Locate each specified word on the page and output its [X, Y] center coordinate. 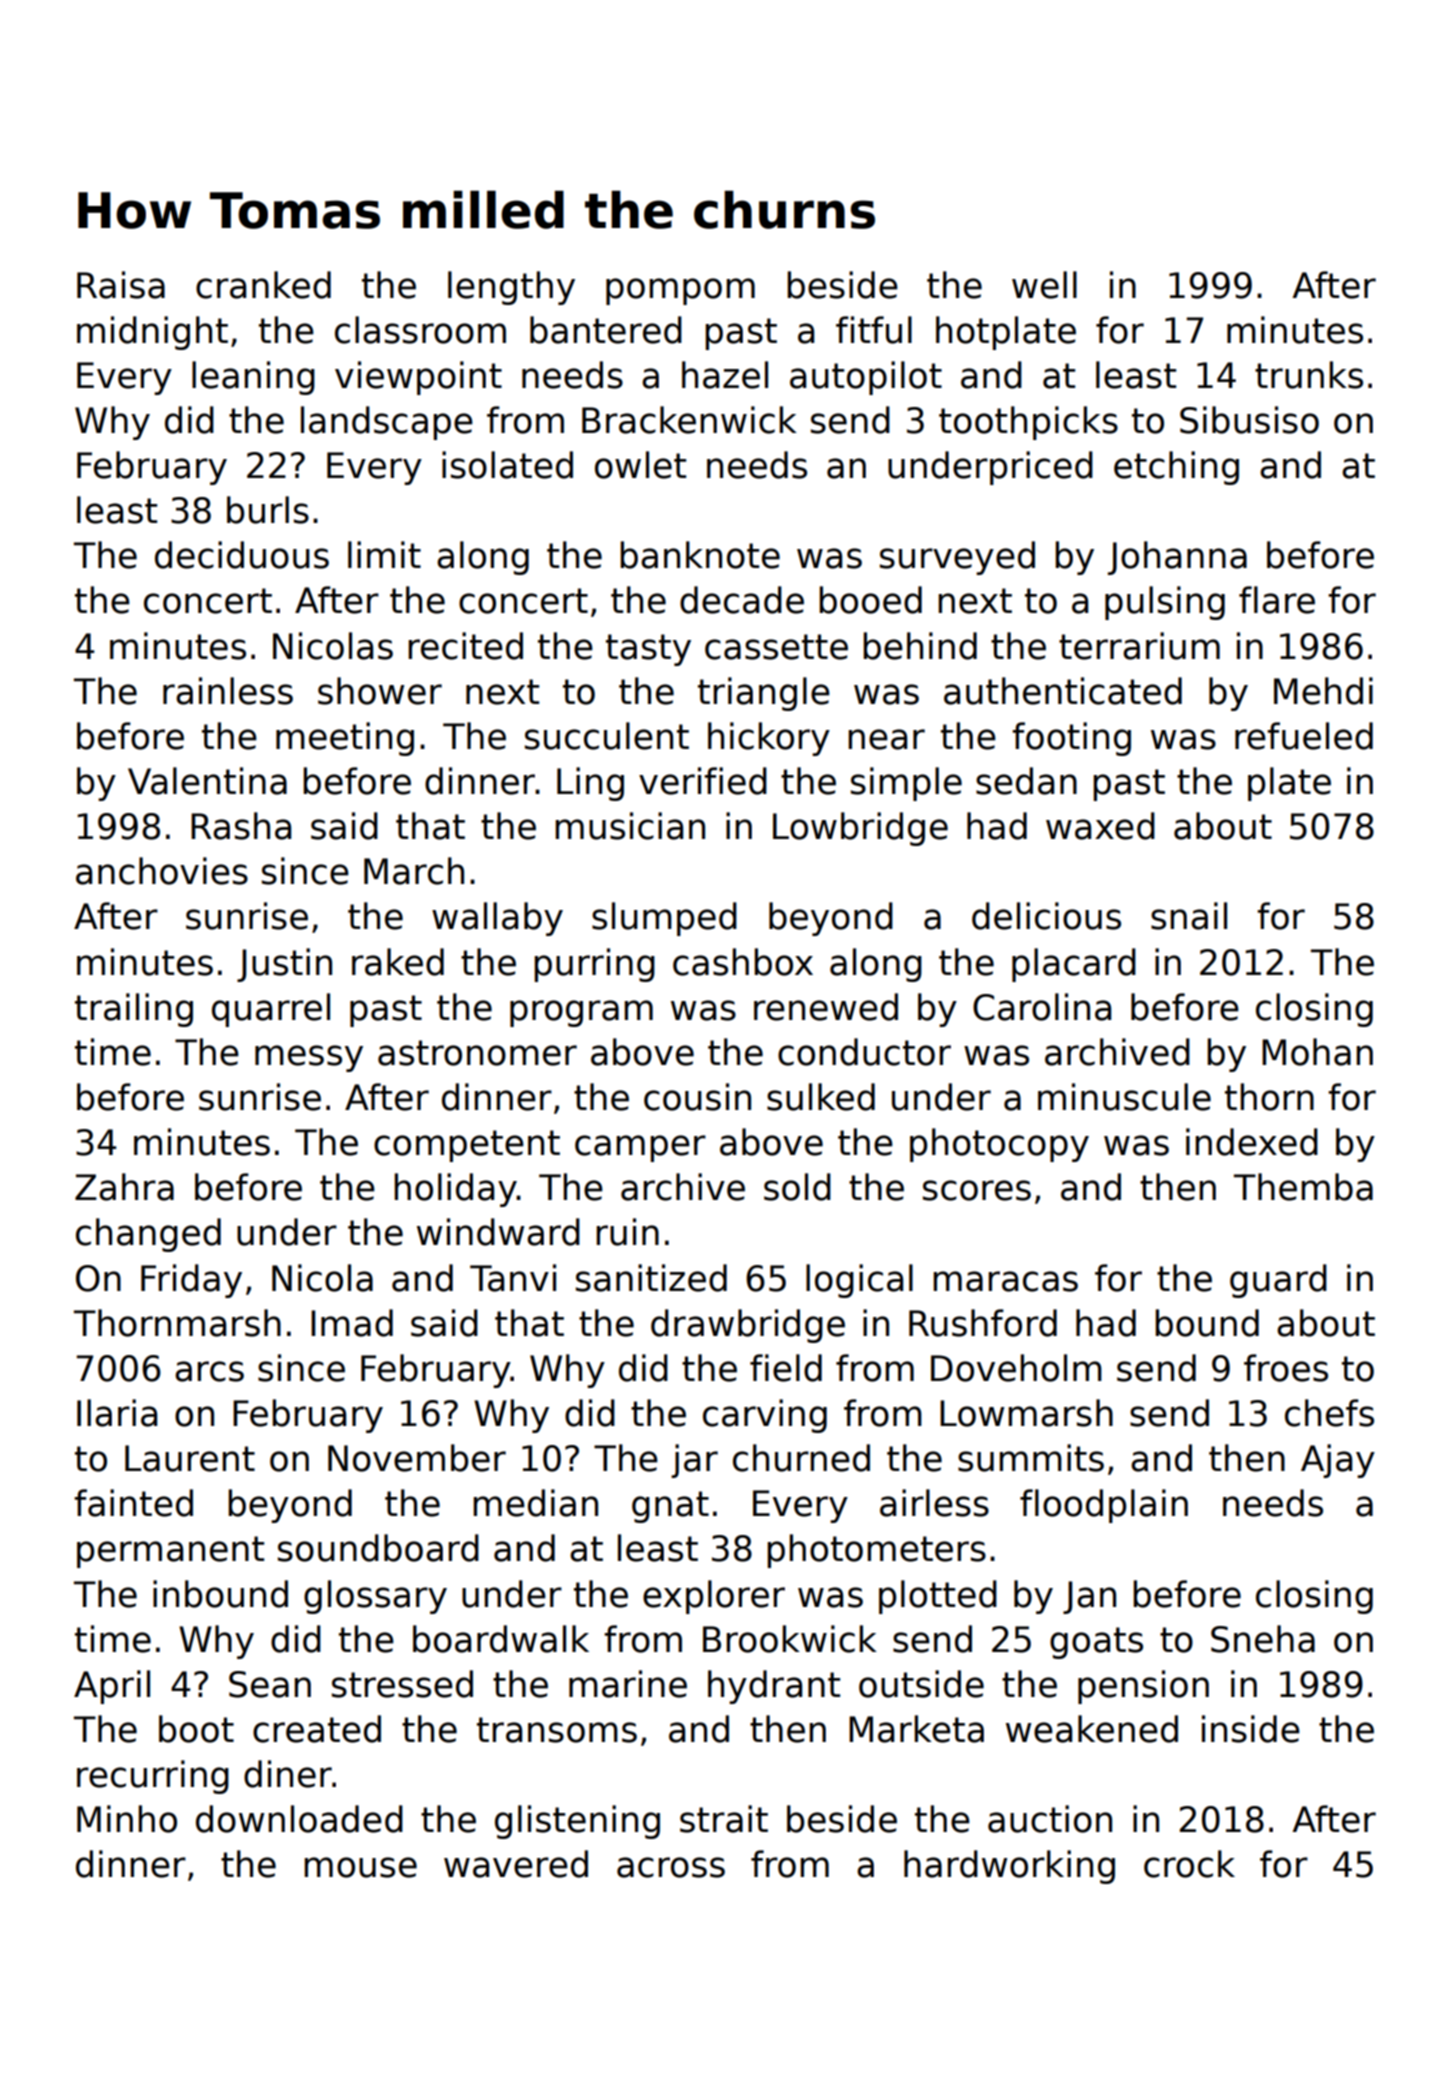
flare [1277, 600]
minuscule [1124, 1097]
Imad [352, 1323]
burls [268, 510]
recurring [153, 1777]
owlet [640, 465]
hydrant [774, 1687]
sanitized [651, 1278]
